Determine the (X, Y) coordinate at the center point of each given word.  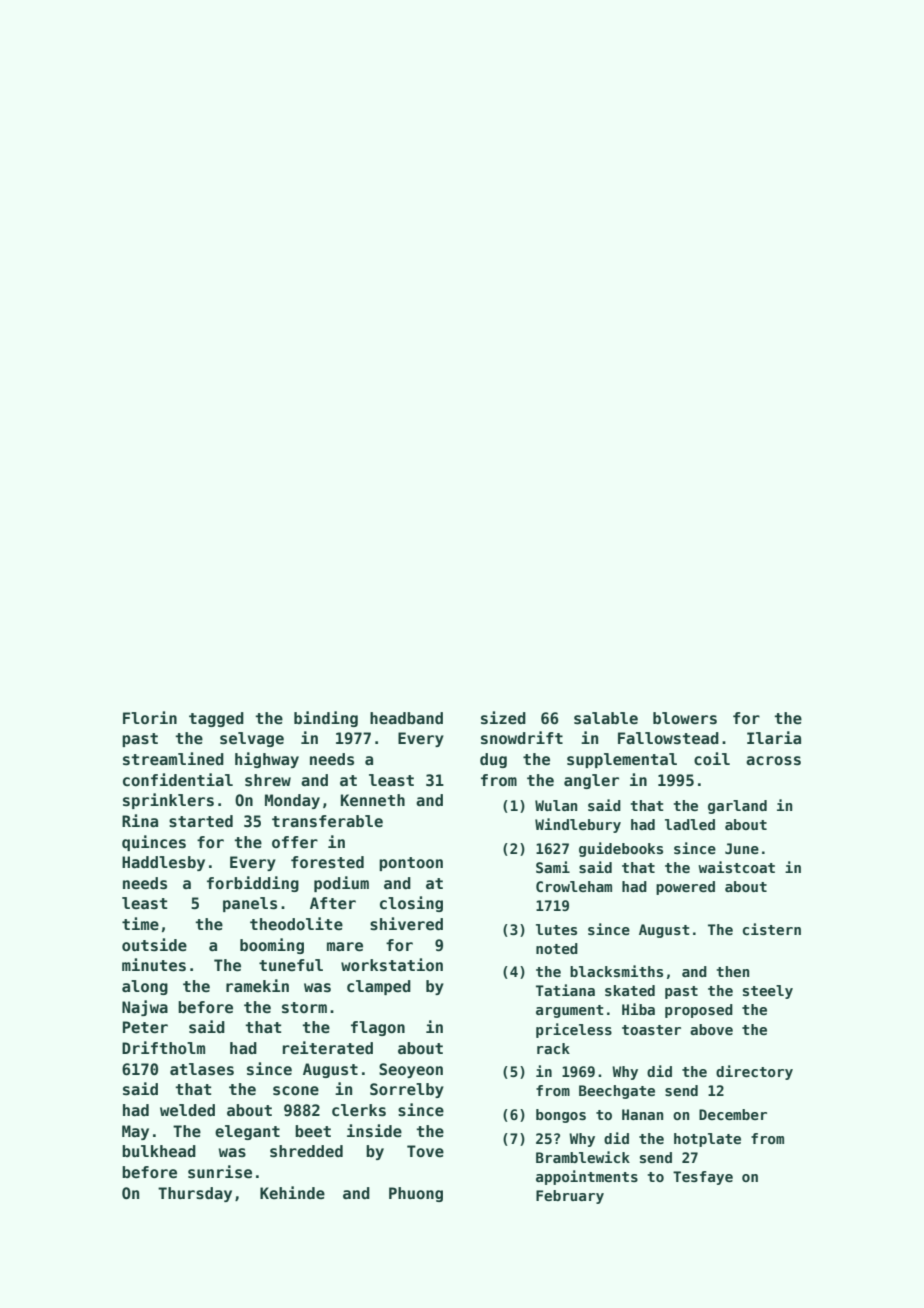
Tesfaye (703, 1178)
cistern (772, 929)
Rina (140, 820)
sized (503, 718)
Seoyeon (411, 1070)
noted (557, 948)
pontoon (411, 864)
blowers (685, 718)
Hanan (642, 1114)
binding (326, 719)
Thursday (195, 1194)
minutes (154, 965)
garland (737, 807)
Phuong (416, 1194)
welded (187, 1110)
